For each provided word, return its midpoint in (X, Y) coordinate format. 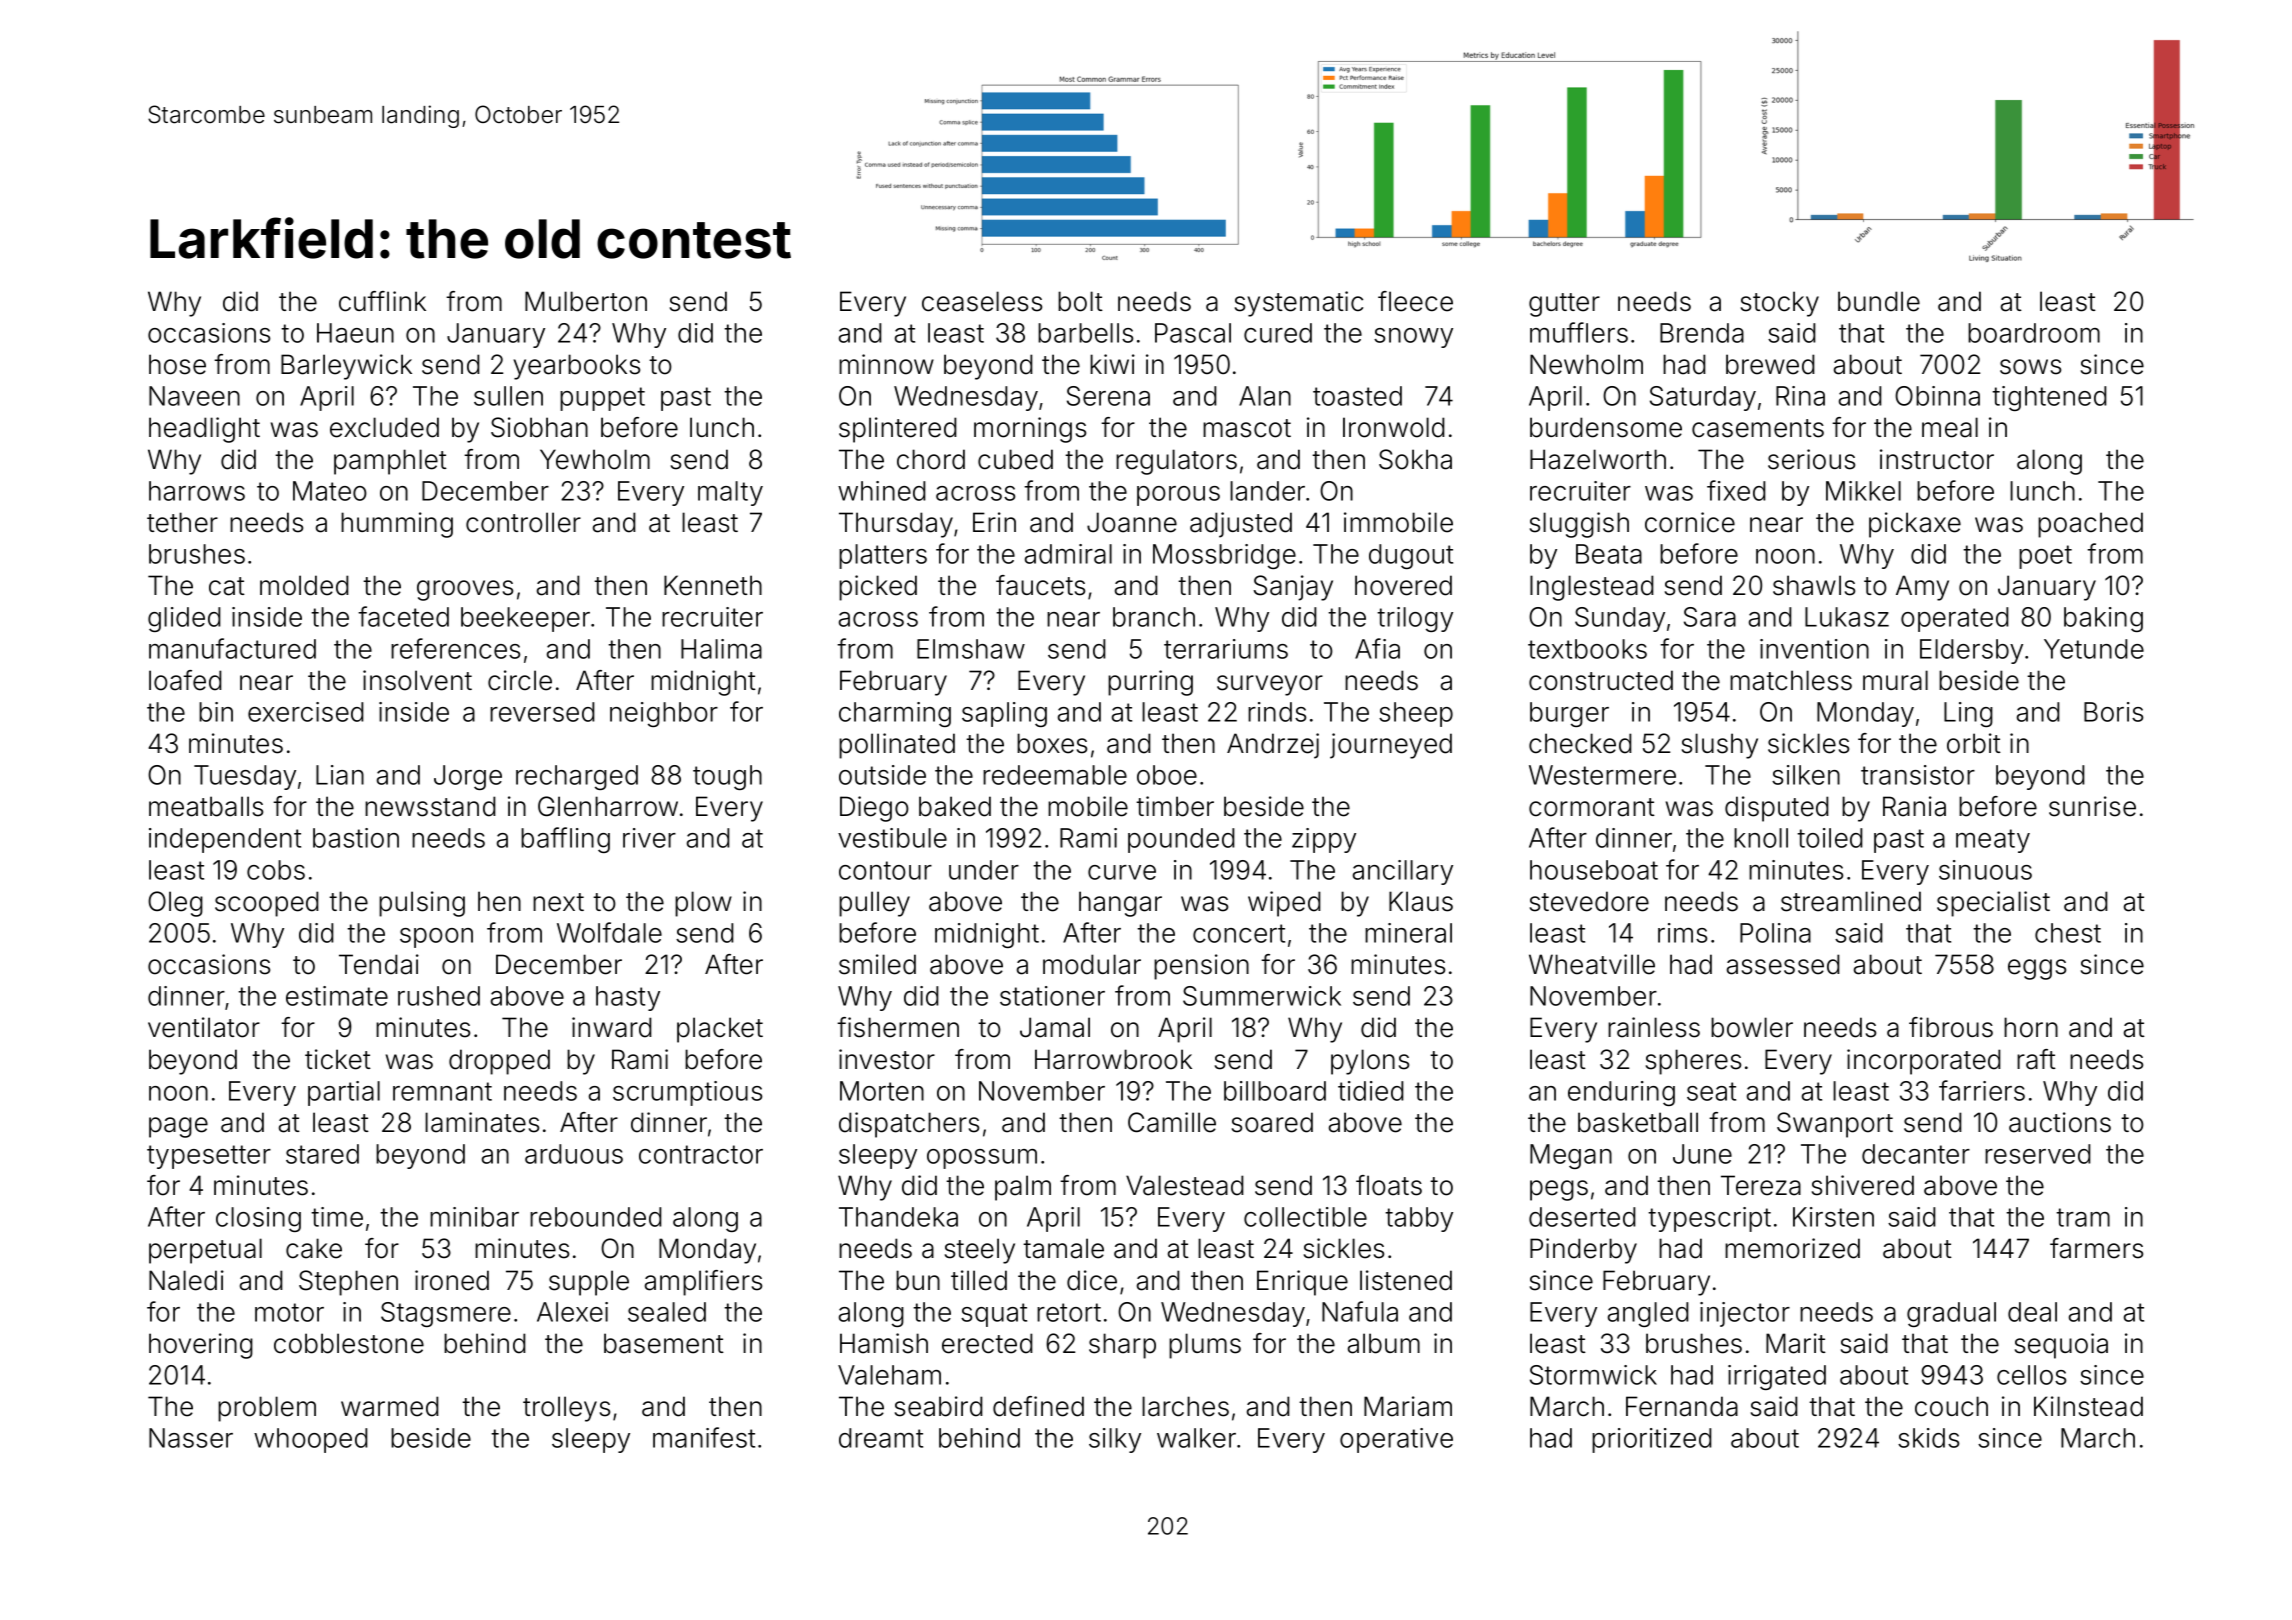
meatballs (206, 806)
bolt (1080, 301)
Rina (1800, 396)
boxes (1052, 743)
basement (664, 1343)
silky (1115, 1440)
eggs (2037, 969)
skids (1928, 1438)
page (178, 1127)
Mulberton (586, 301)
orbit (1974, 743)
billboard (1275, 1091)
